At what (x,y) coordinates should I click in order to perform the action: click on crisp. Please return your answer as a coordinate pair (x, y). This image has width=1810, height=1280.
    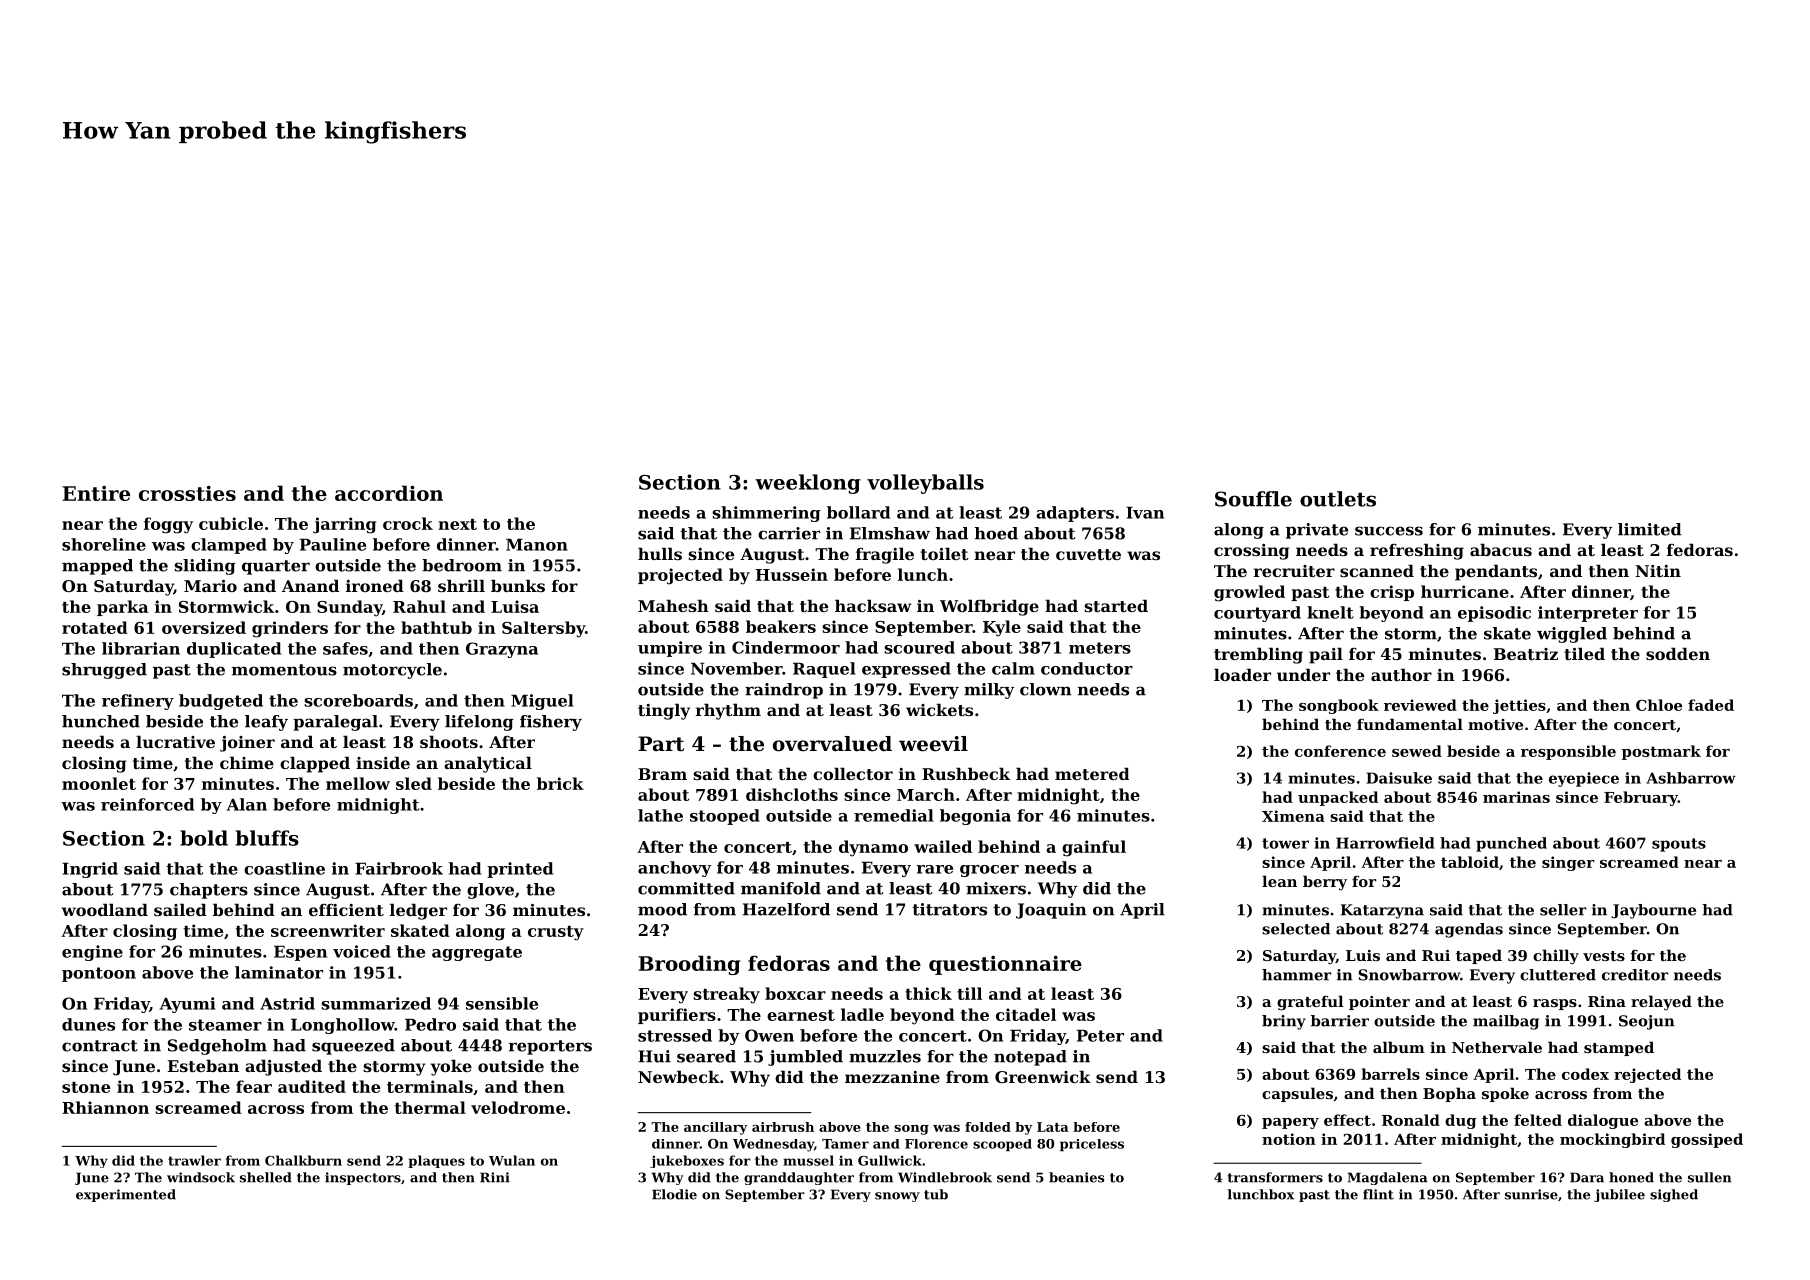
    Looking at the image, I should click on (1392, 593).
